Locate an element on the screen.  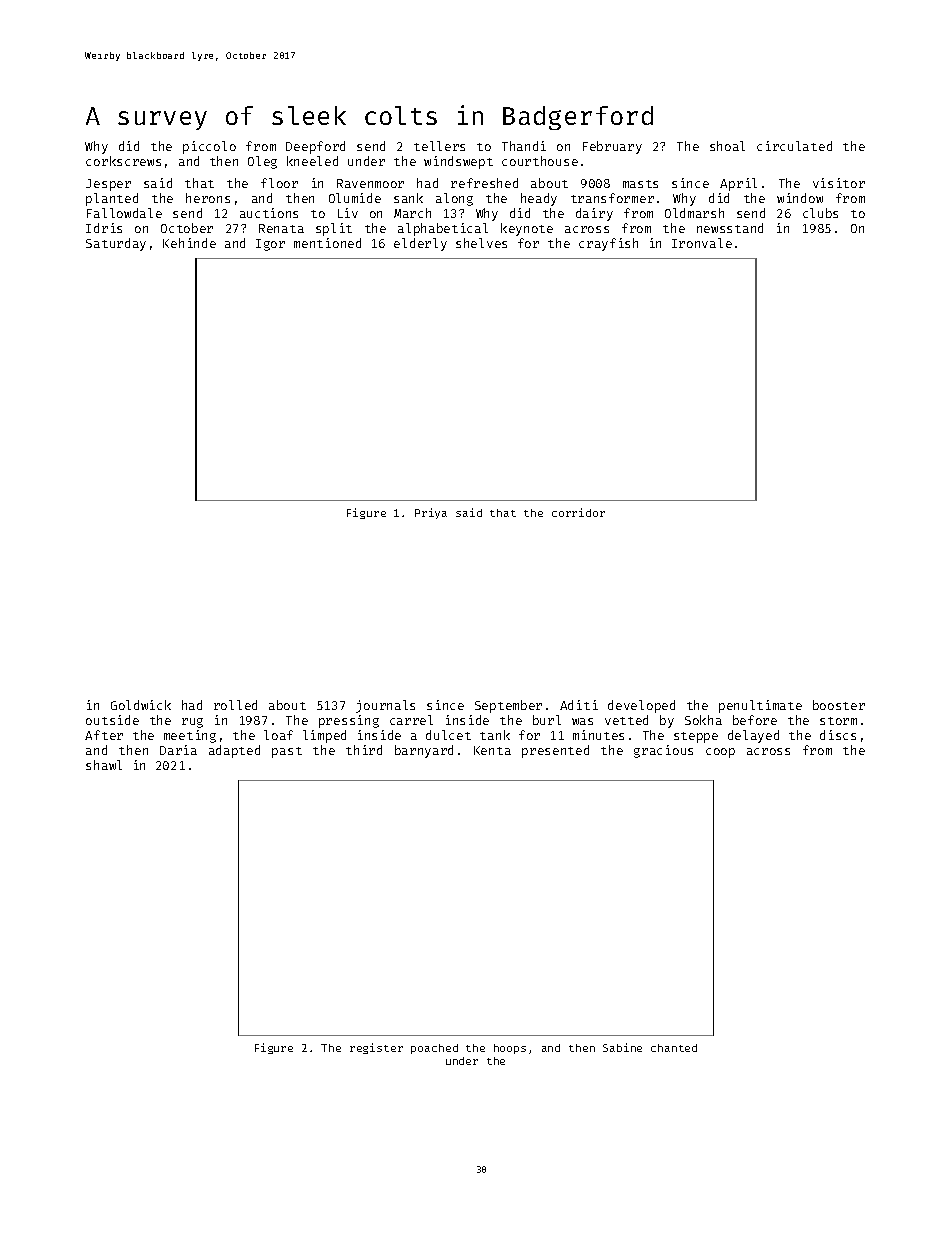
register is located at coordinates (376, 1048).
